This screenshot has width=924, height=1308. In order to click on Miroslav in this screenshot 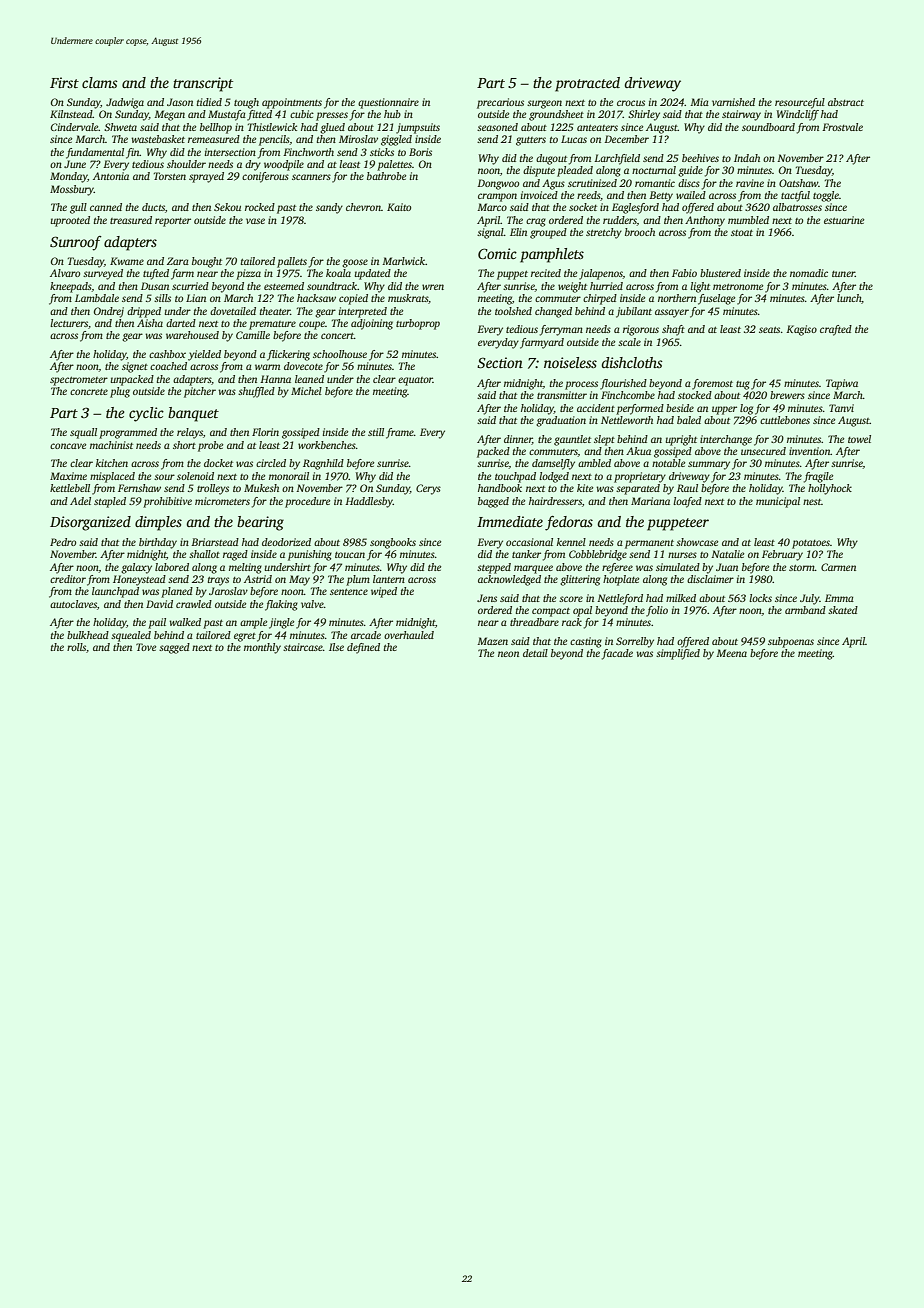, I will do `click(358, 139)`.
